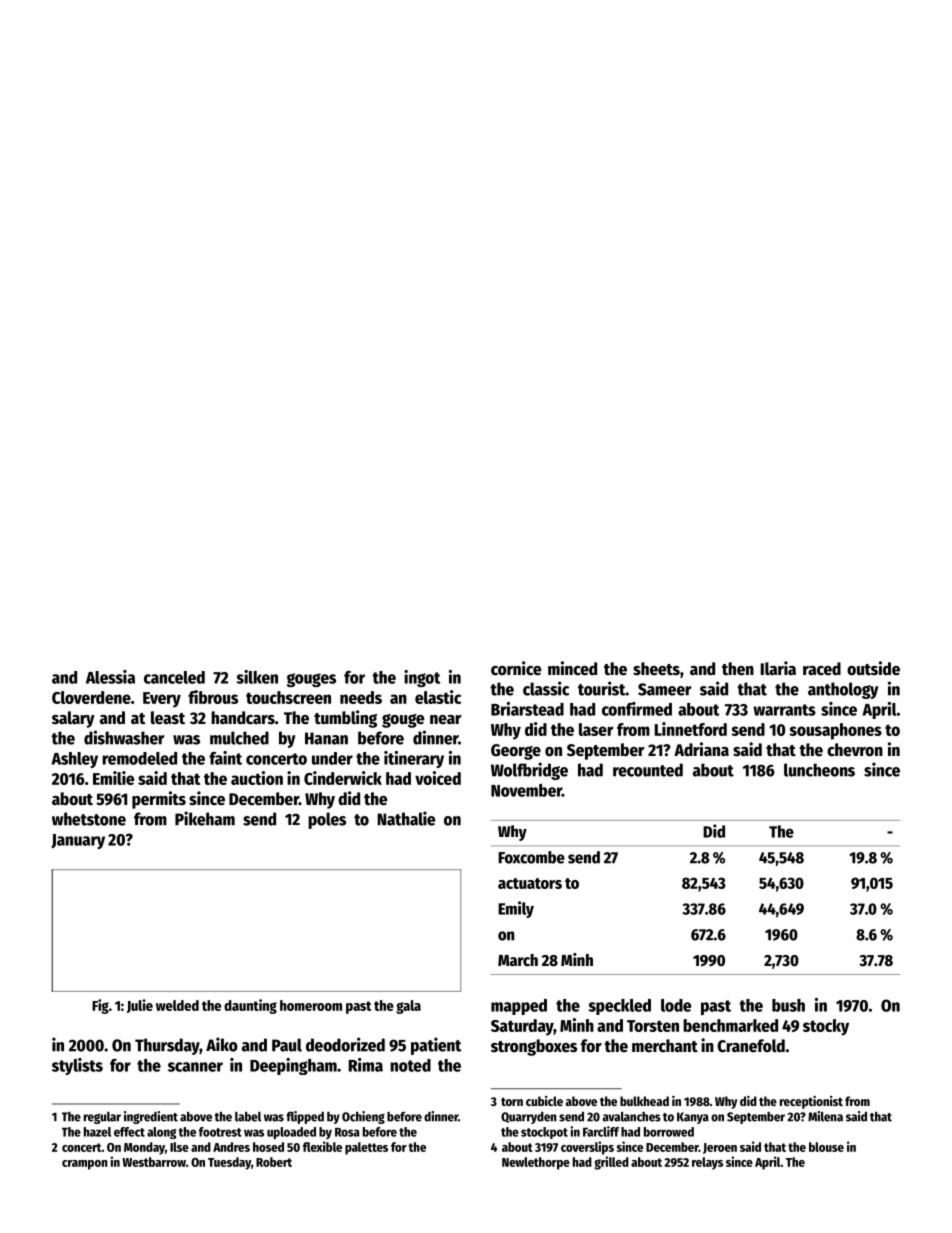  I want to click on recounted, so click(648, 770).
